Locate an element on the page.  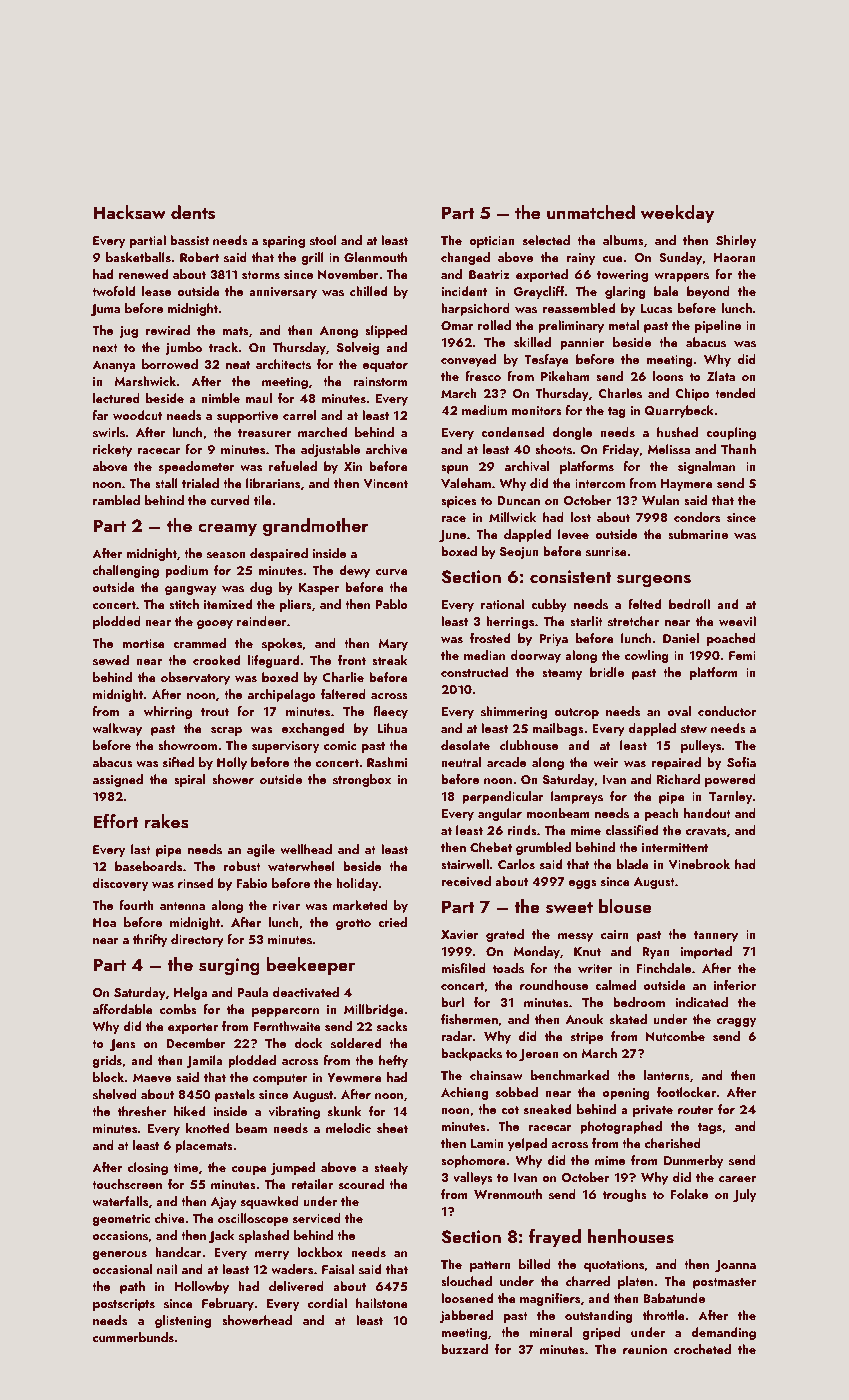
Wrenmouth is located at coordinates (508, 1194).
